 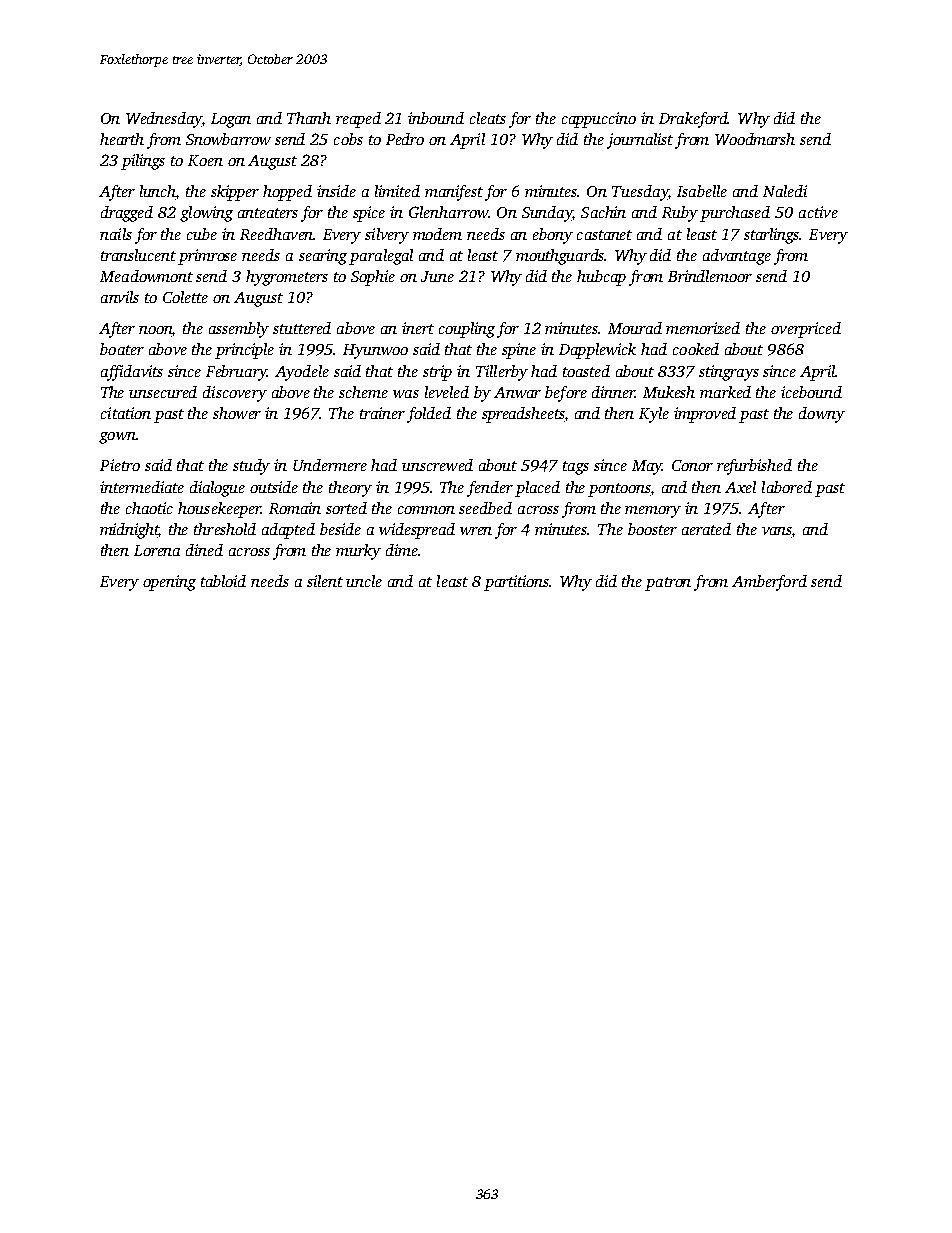 I want to click on active, so click(x=818, y=212).
